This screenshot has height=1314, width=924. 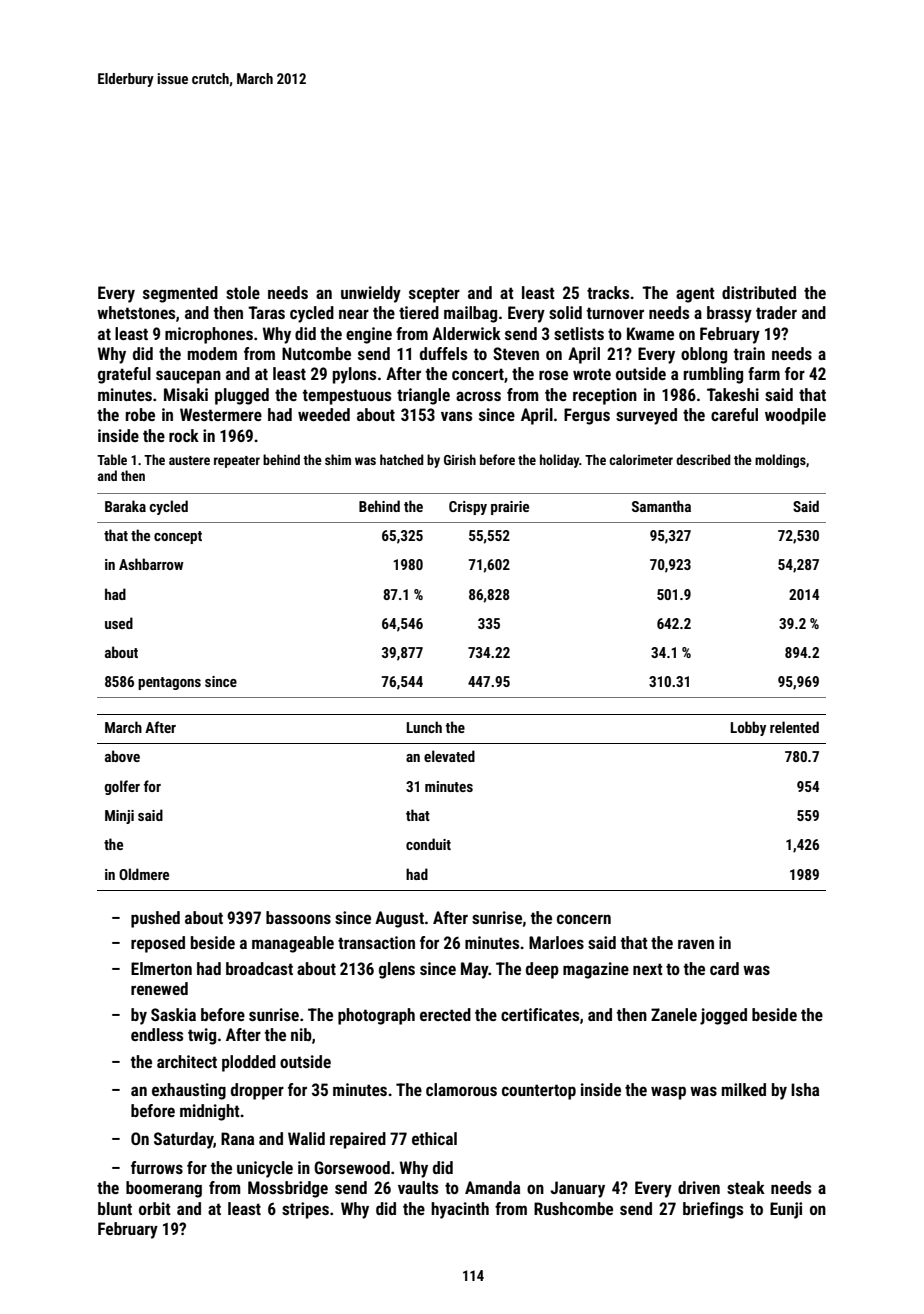 What do you see at coordinates (434, 295) in the screenshot?
I see `scepter` at bounding box center [434, 295].
